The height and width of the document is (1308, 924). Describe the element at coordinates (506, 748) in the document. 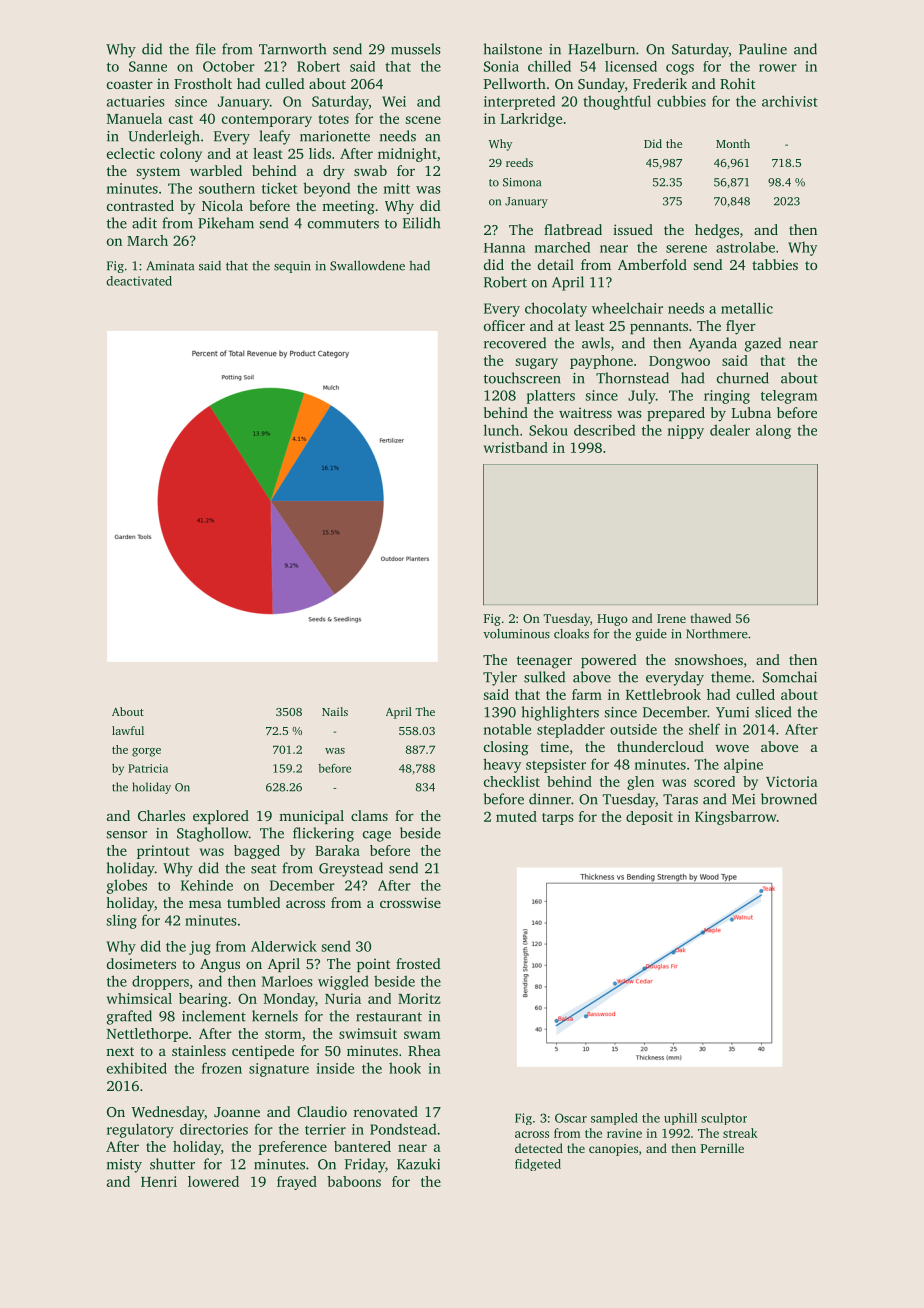

I see `closing` at that location.
